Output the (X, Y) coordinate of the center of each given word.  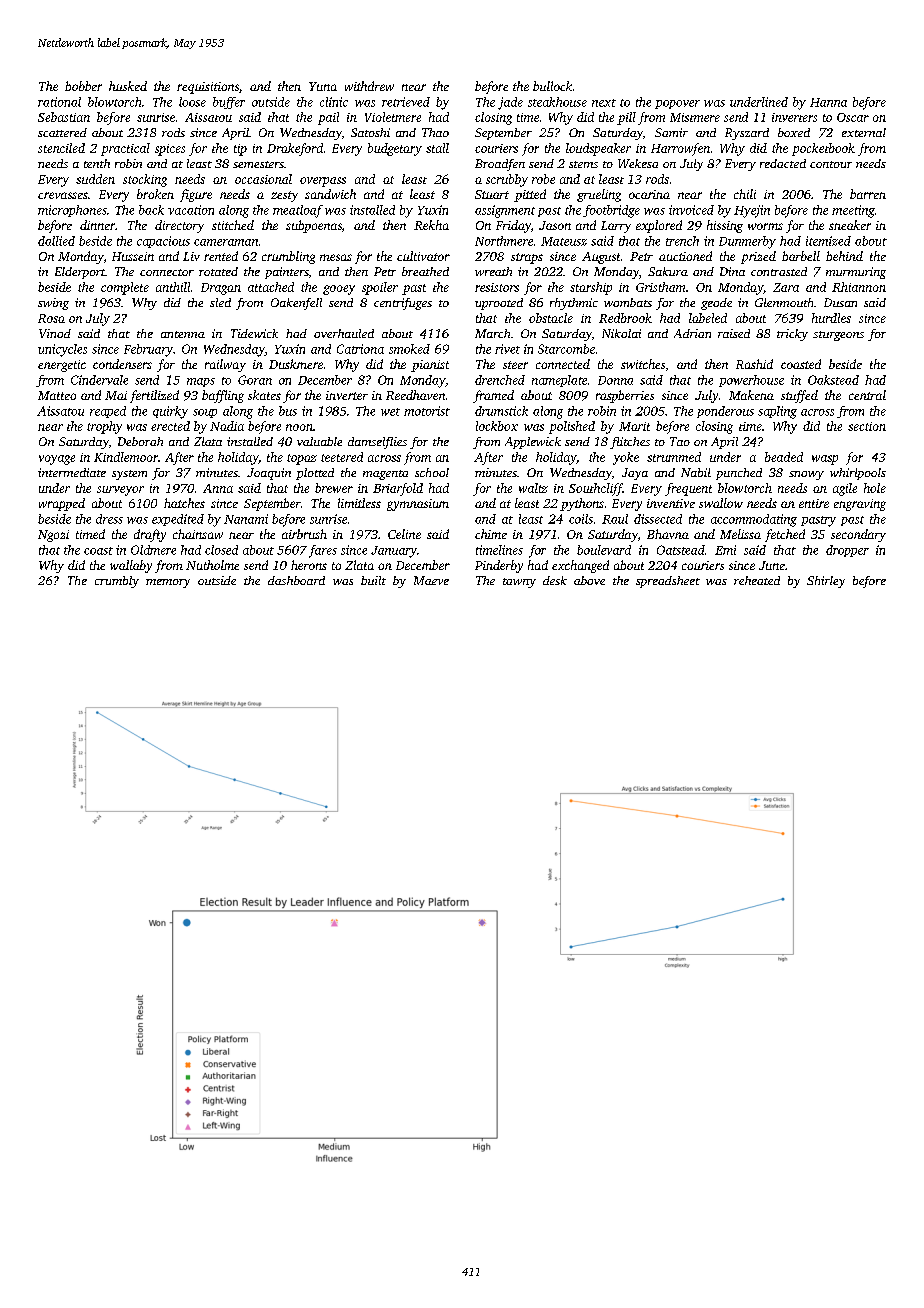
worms (765, 226)
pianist (430, 366)
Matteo (57, 395)
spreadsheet (668, 582)
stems (583, 164)
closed (221, 550)
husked (128, 86)
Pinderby (499, 566)
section (867, 426)
